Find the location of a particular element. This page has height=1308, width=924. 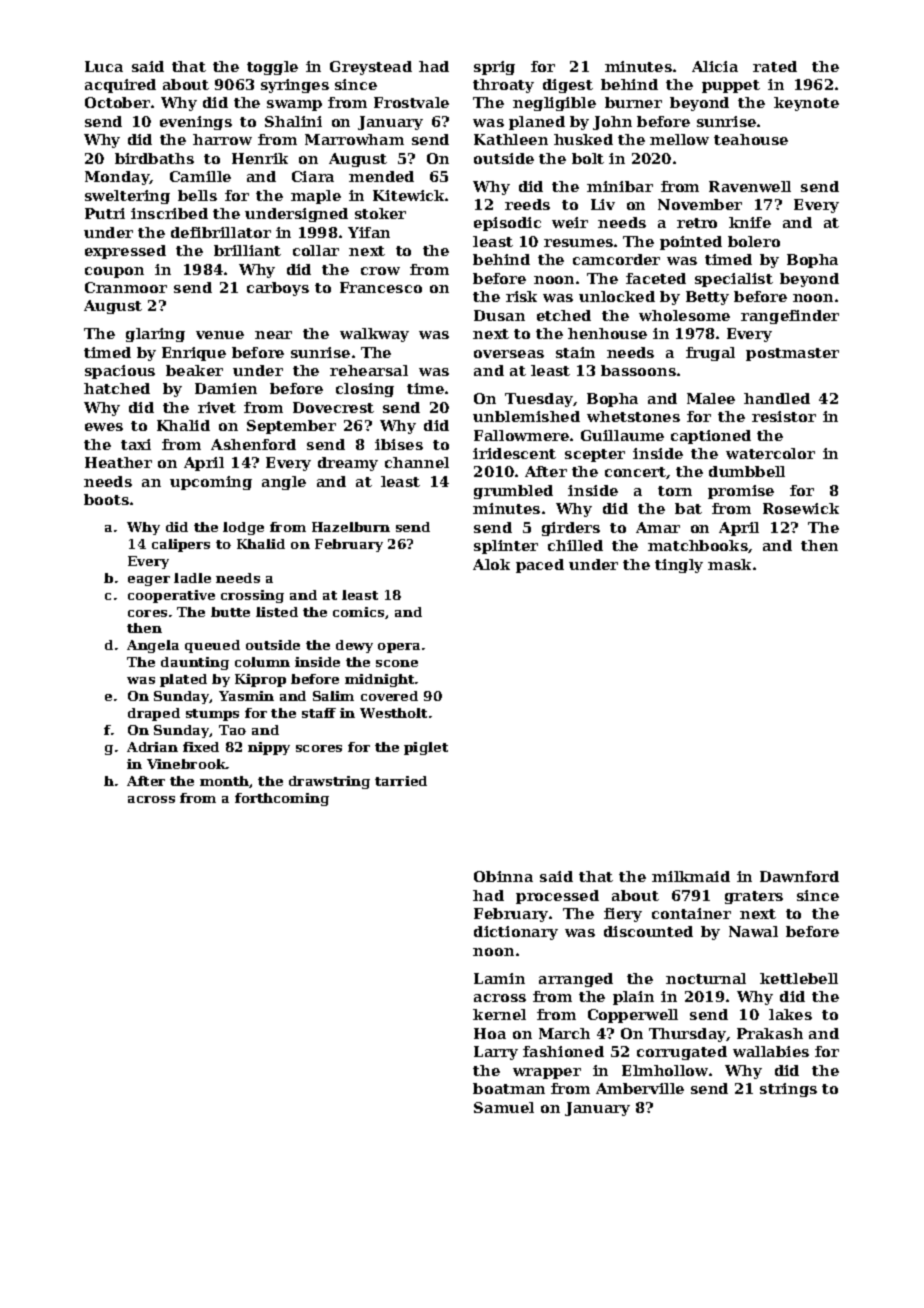

mask is located at coordinates (729, 564).
